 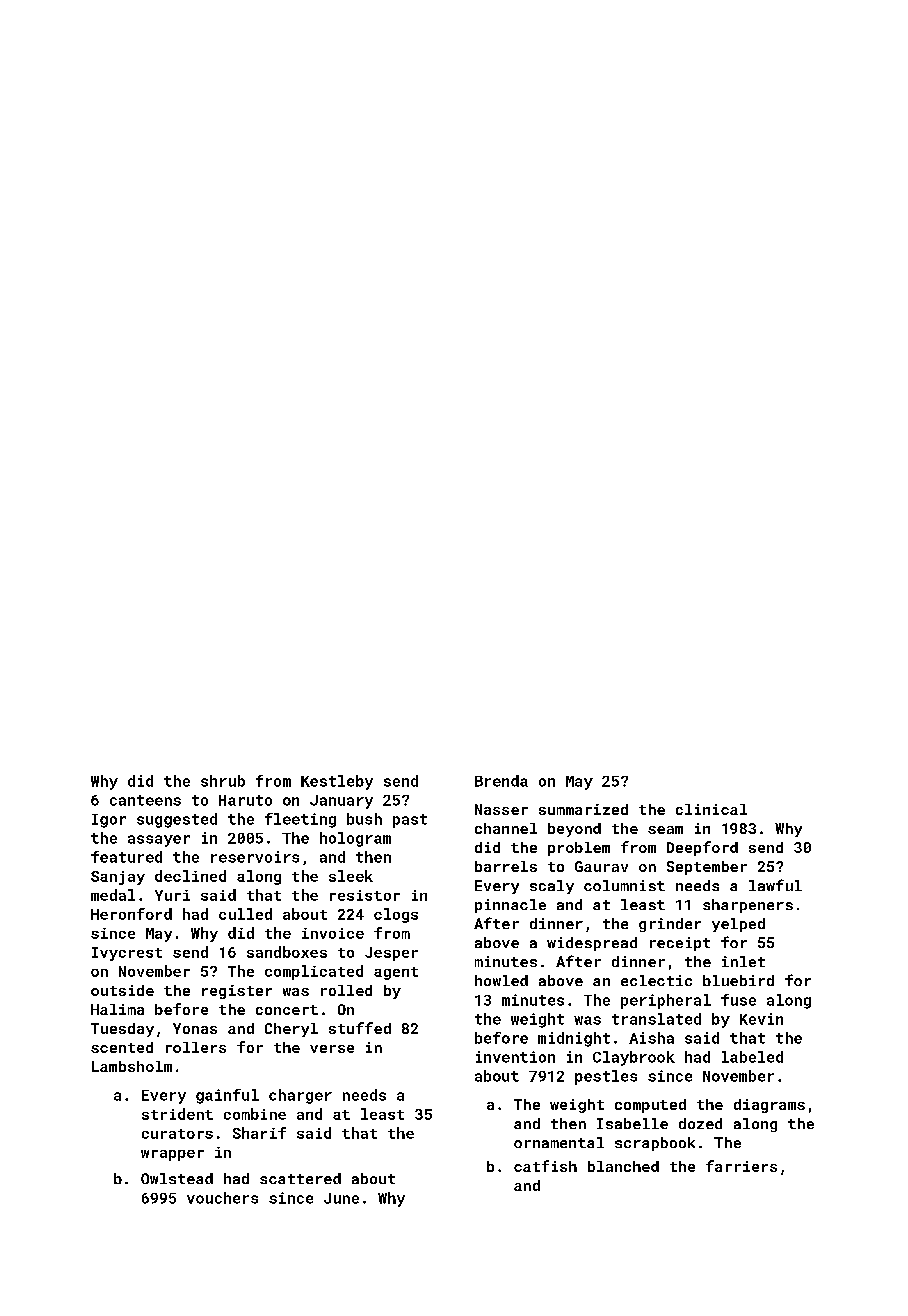 I want to click on rolled, so click(x=346, y=990).
